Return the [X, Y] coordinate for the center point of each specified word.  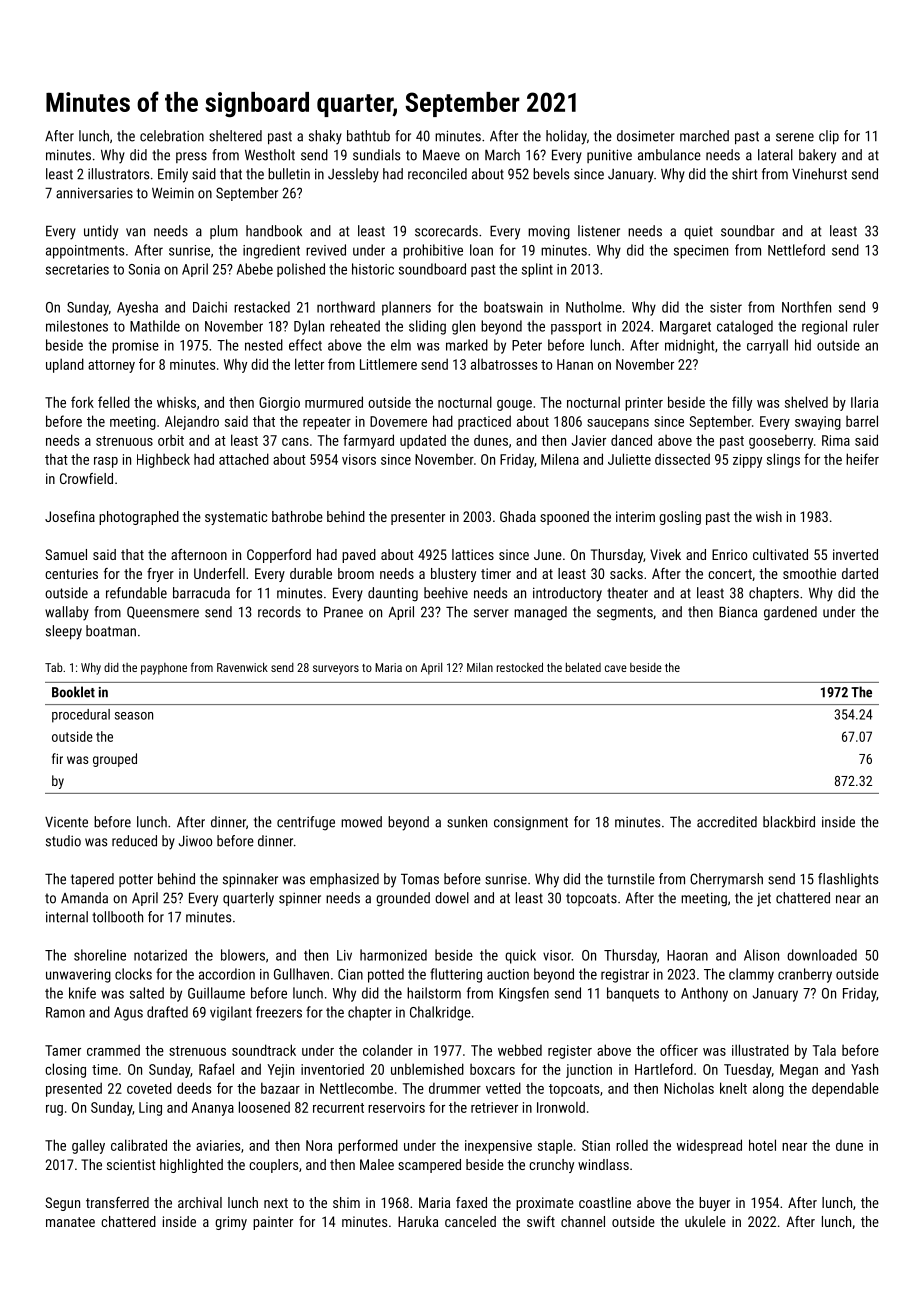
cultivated [780, 554]
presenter [418, 518]
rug [54, 1110]
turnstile [631, 879]
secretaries [77, 269]
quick [520, 956]
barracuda [201, 593]
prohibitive [433, 251]
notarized [160, 955]
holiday [566, 137]
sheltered [235, 136]
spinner [300, 899]
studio [63, 841]
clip [829, 137]
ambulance [669, 155]
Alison [761, 955]
